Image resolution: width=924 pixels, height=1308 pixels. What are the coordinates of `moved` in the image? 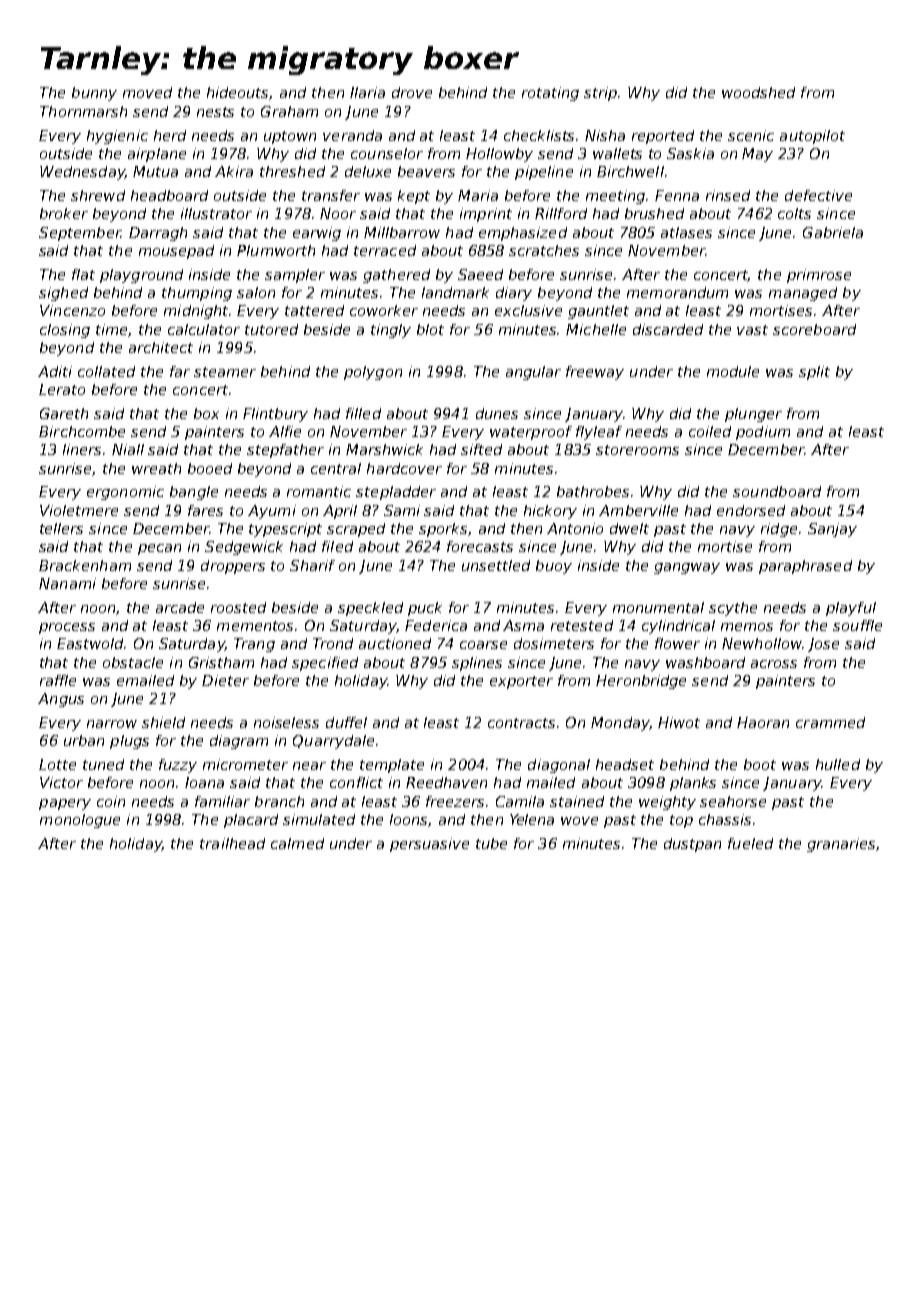 It's located at (147, 92).
